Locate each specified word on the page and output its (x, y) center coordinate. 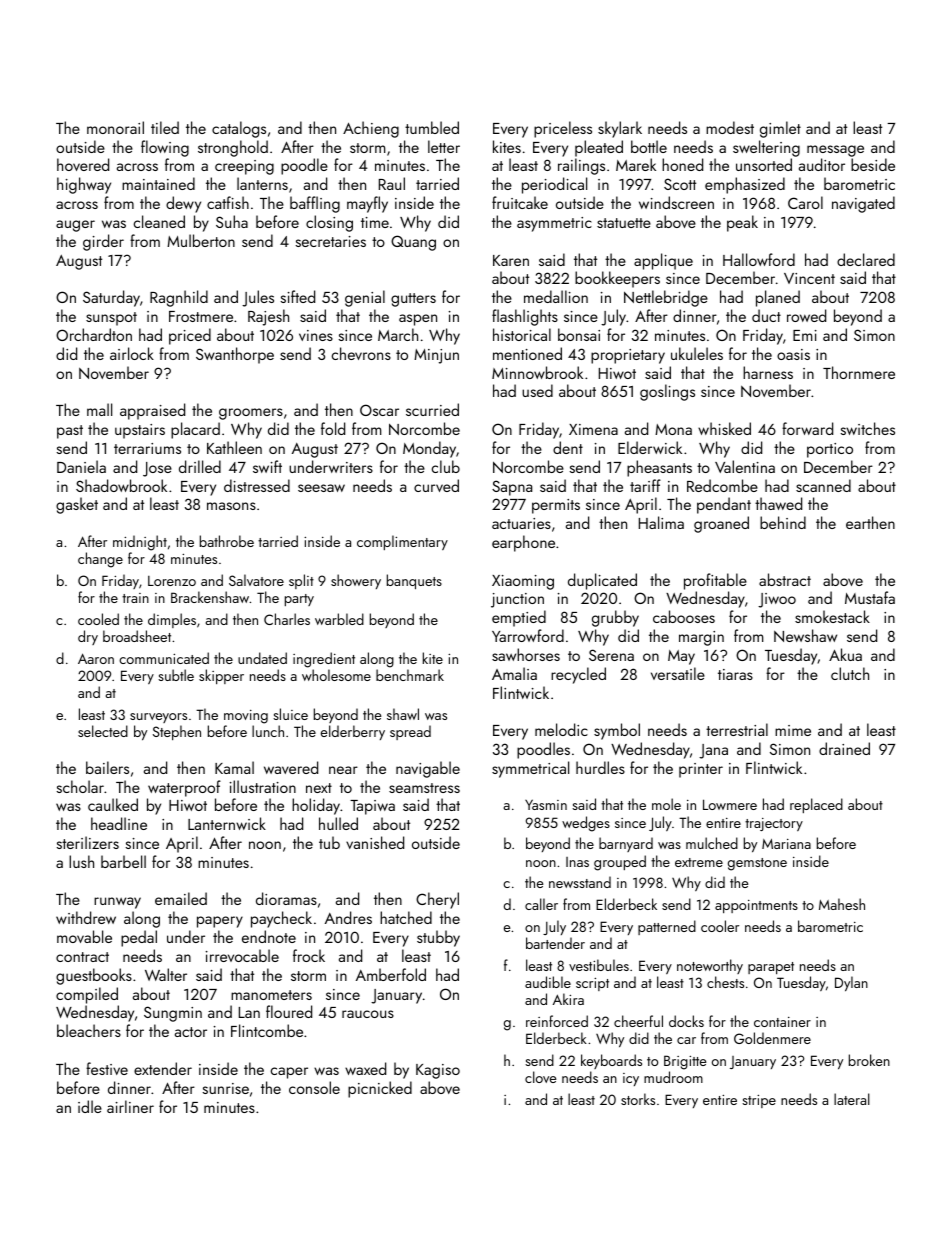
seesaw (321, 488)
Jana (713, 751)
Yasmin (546, 804)
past (70, 432)
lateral (852, 1099)
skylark (620, 129)
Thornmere (859, 372)
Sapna (512, 488)
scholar (80, 786)
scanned (823, 485)
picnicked (380, 1089)
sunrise (226, 1088)
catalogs (239, 129)
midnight (140, 543)
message (835, 151)
